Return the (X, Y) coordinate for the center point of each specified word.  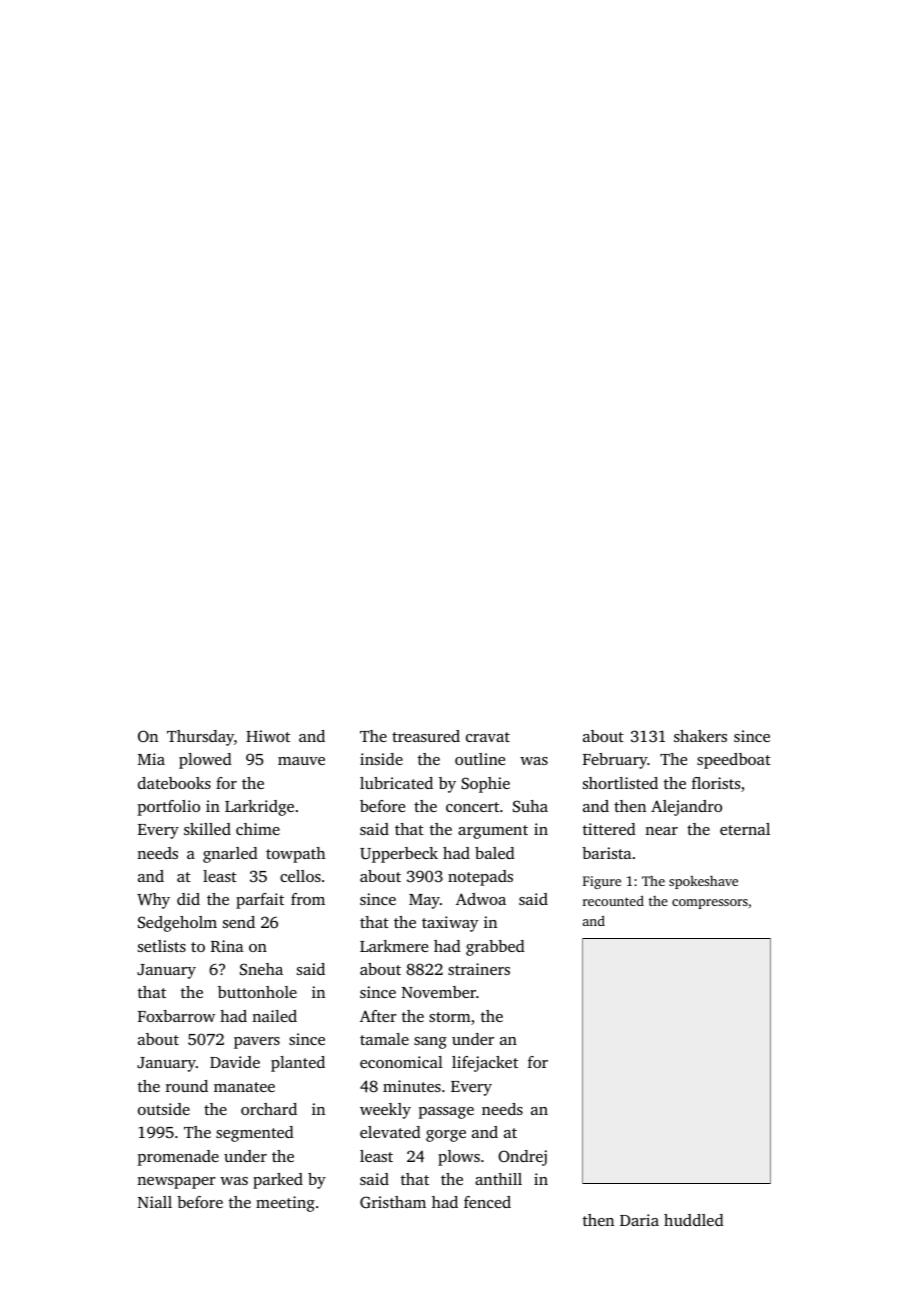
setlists (162, 946)
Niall (155, 1202)
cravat (488, 737)
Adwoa (481, 899)
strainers (479, 969)
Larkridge (259, 808)
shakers (700, 736)
